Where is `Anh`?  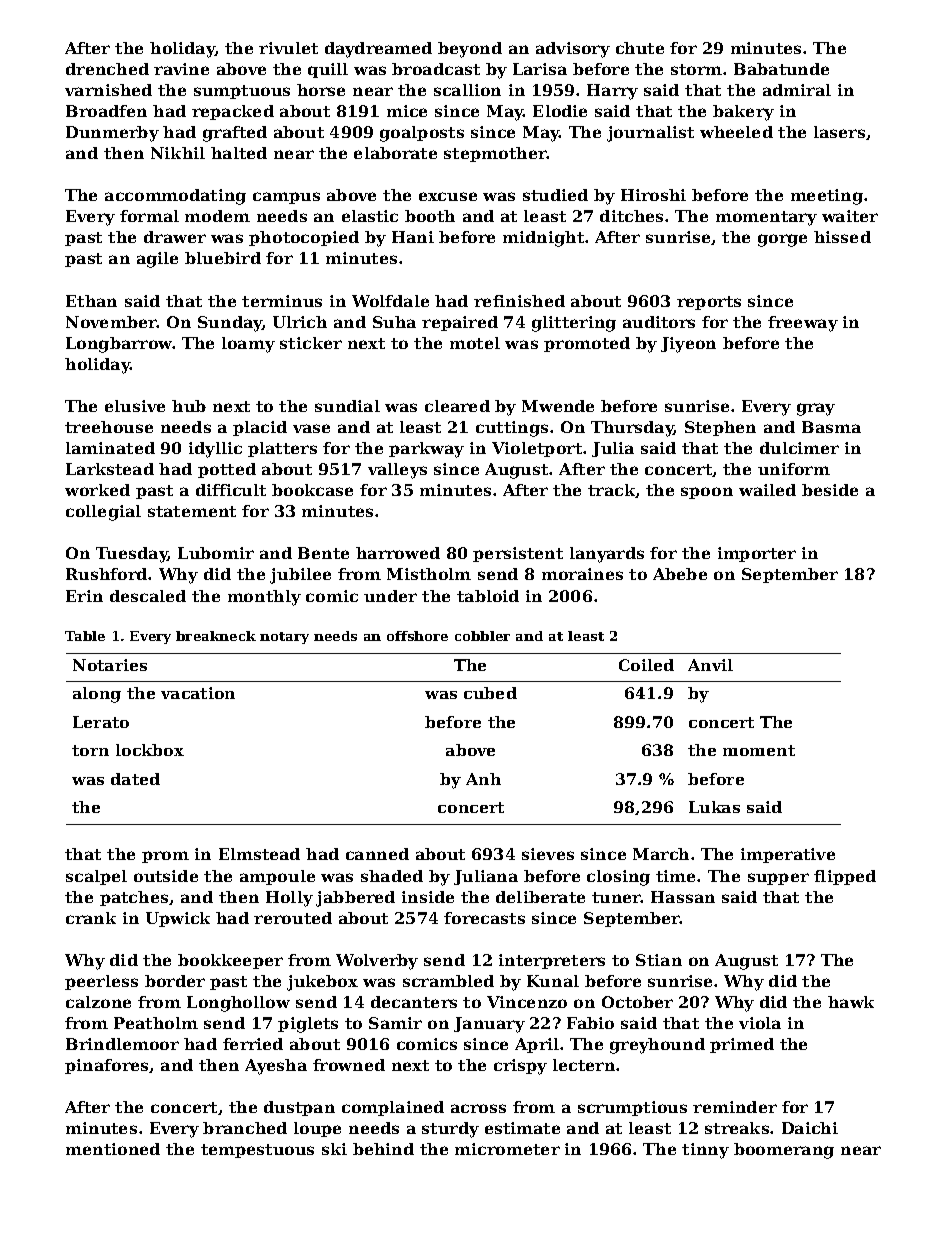
Anh is located at coordinates (483, 779).
